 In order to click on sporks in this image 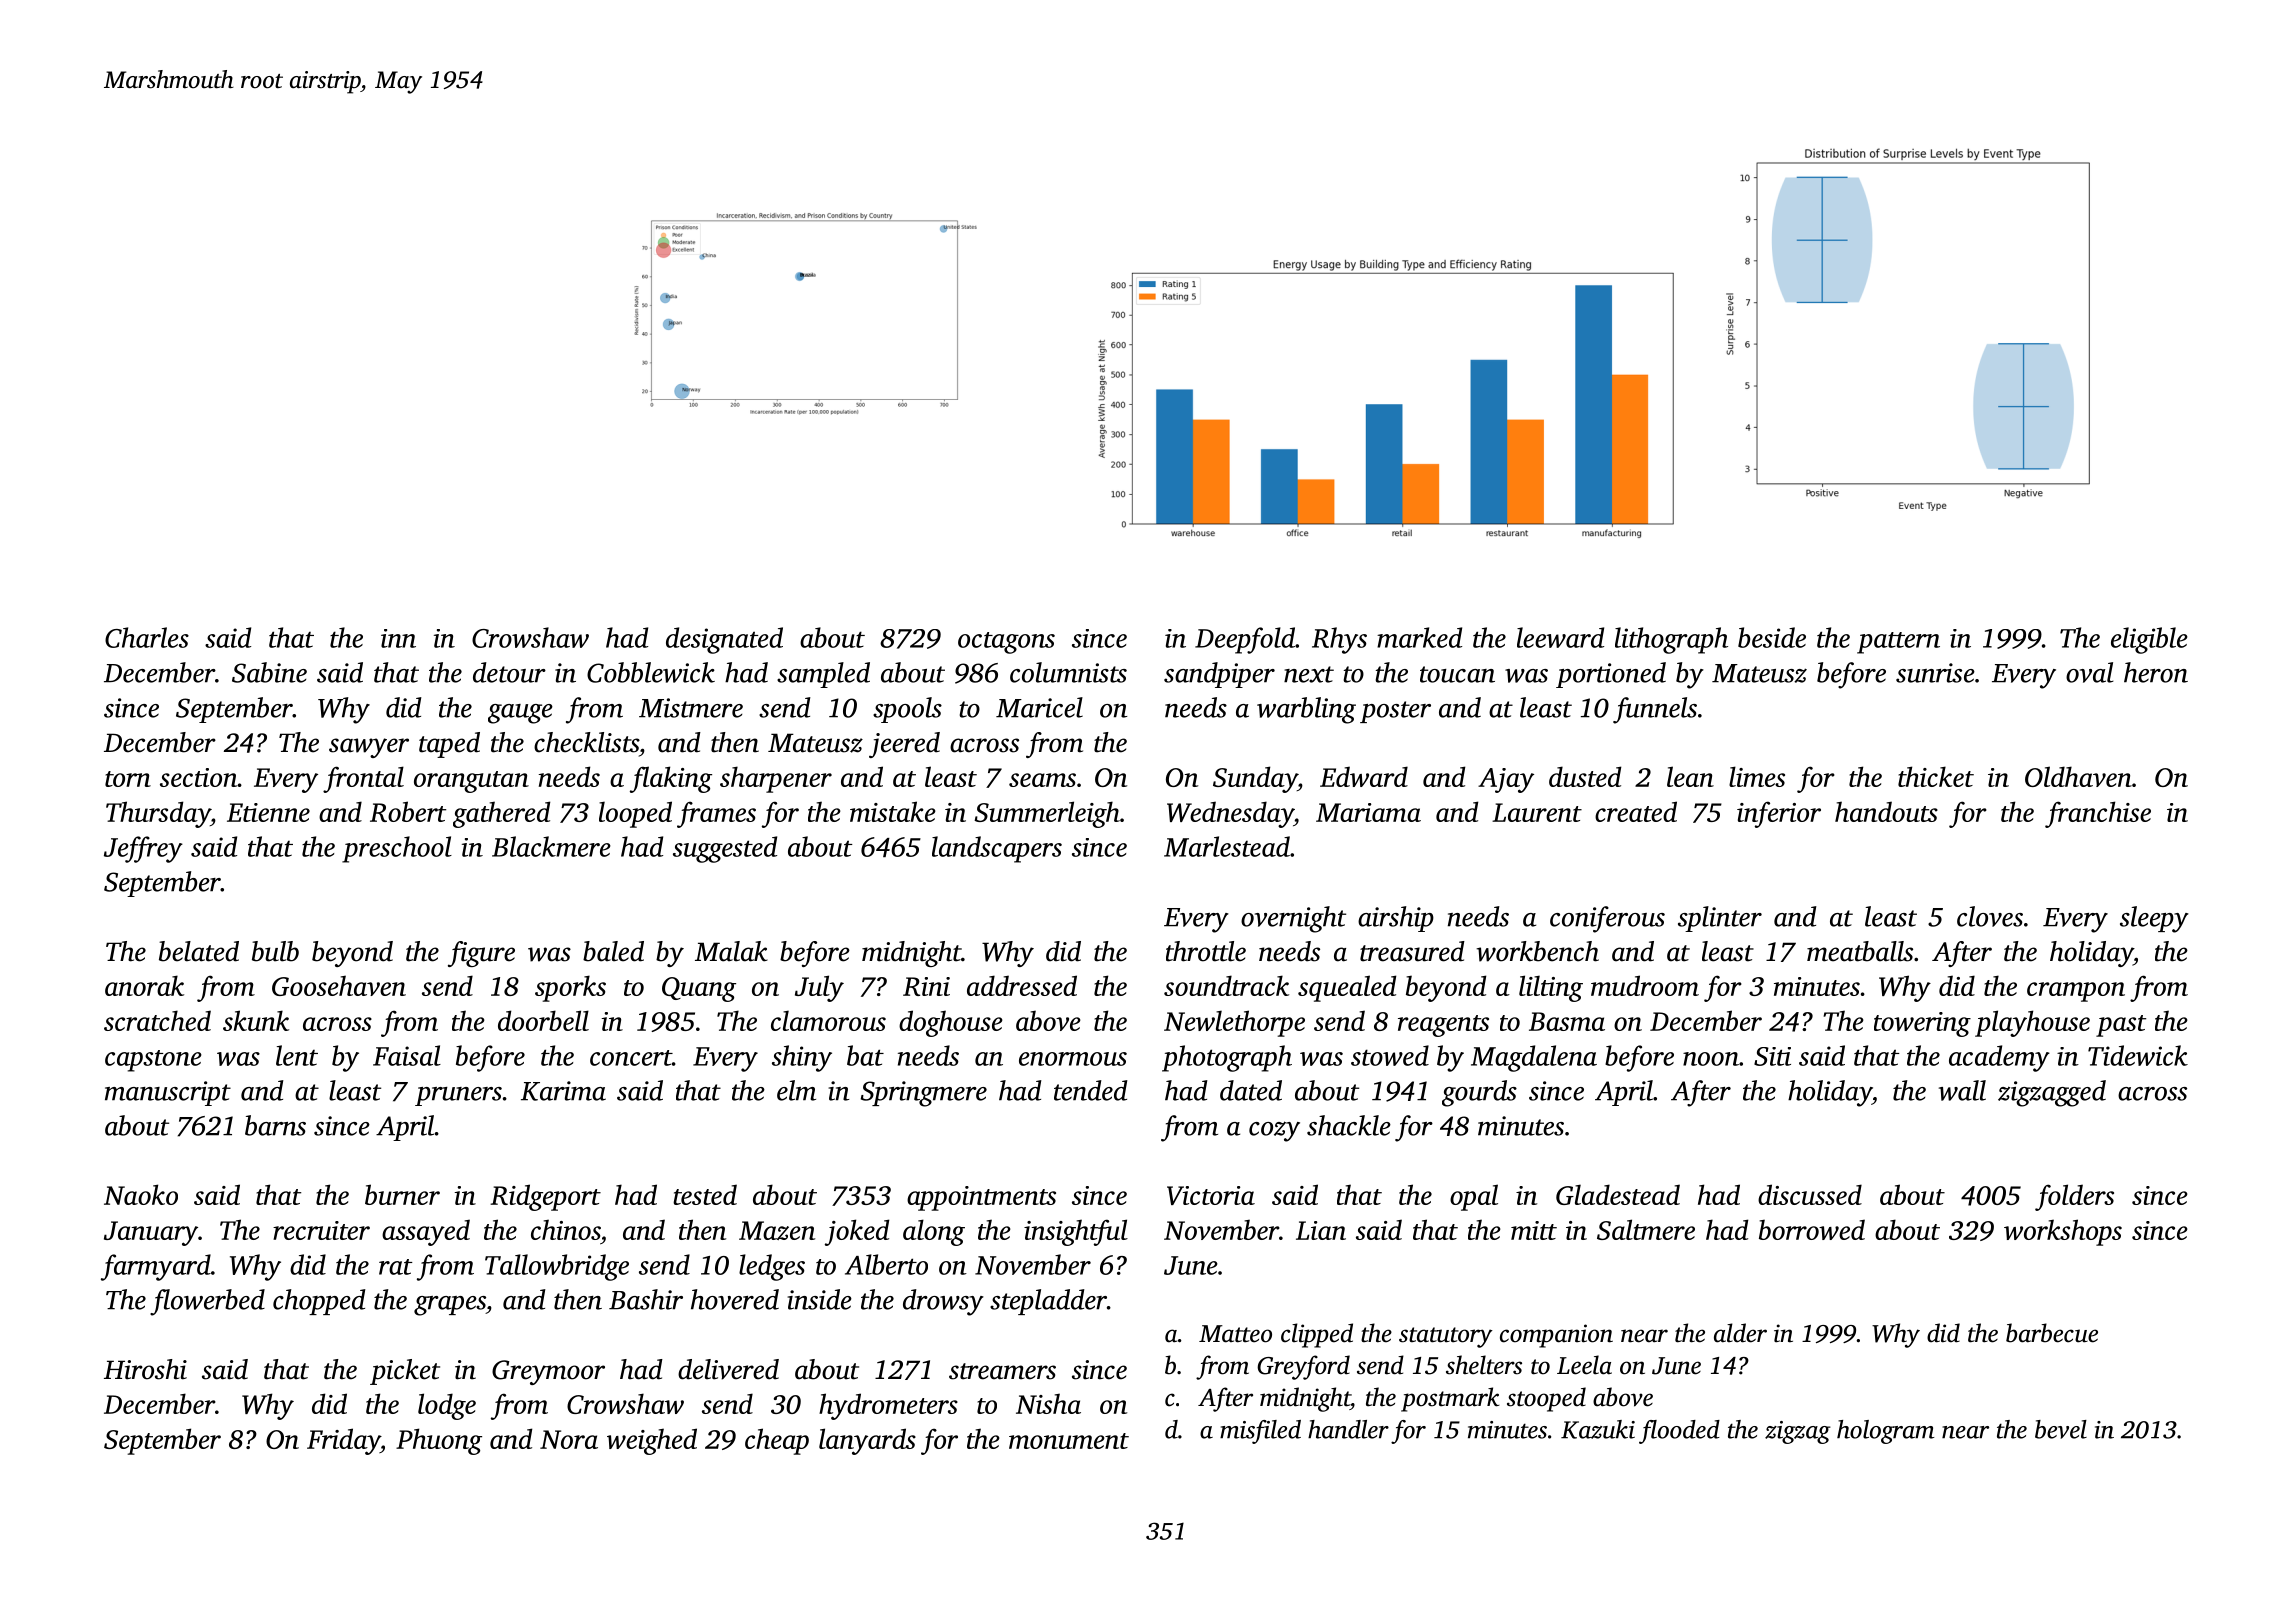, I will do `click(570, 988)`.
